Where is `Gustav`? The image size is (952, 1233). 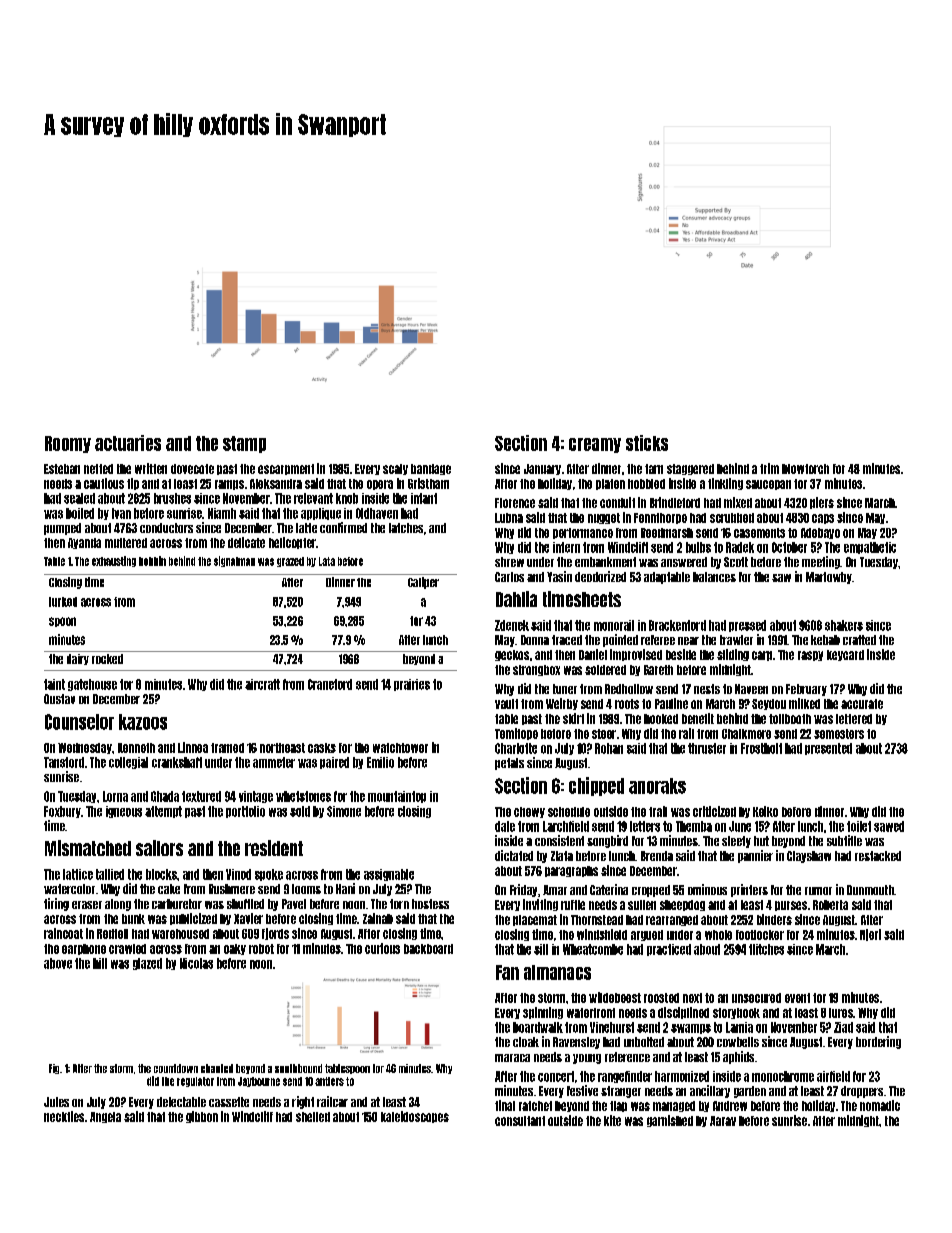 Gustav is located at coordinates (59, 699).
